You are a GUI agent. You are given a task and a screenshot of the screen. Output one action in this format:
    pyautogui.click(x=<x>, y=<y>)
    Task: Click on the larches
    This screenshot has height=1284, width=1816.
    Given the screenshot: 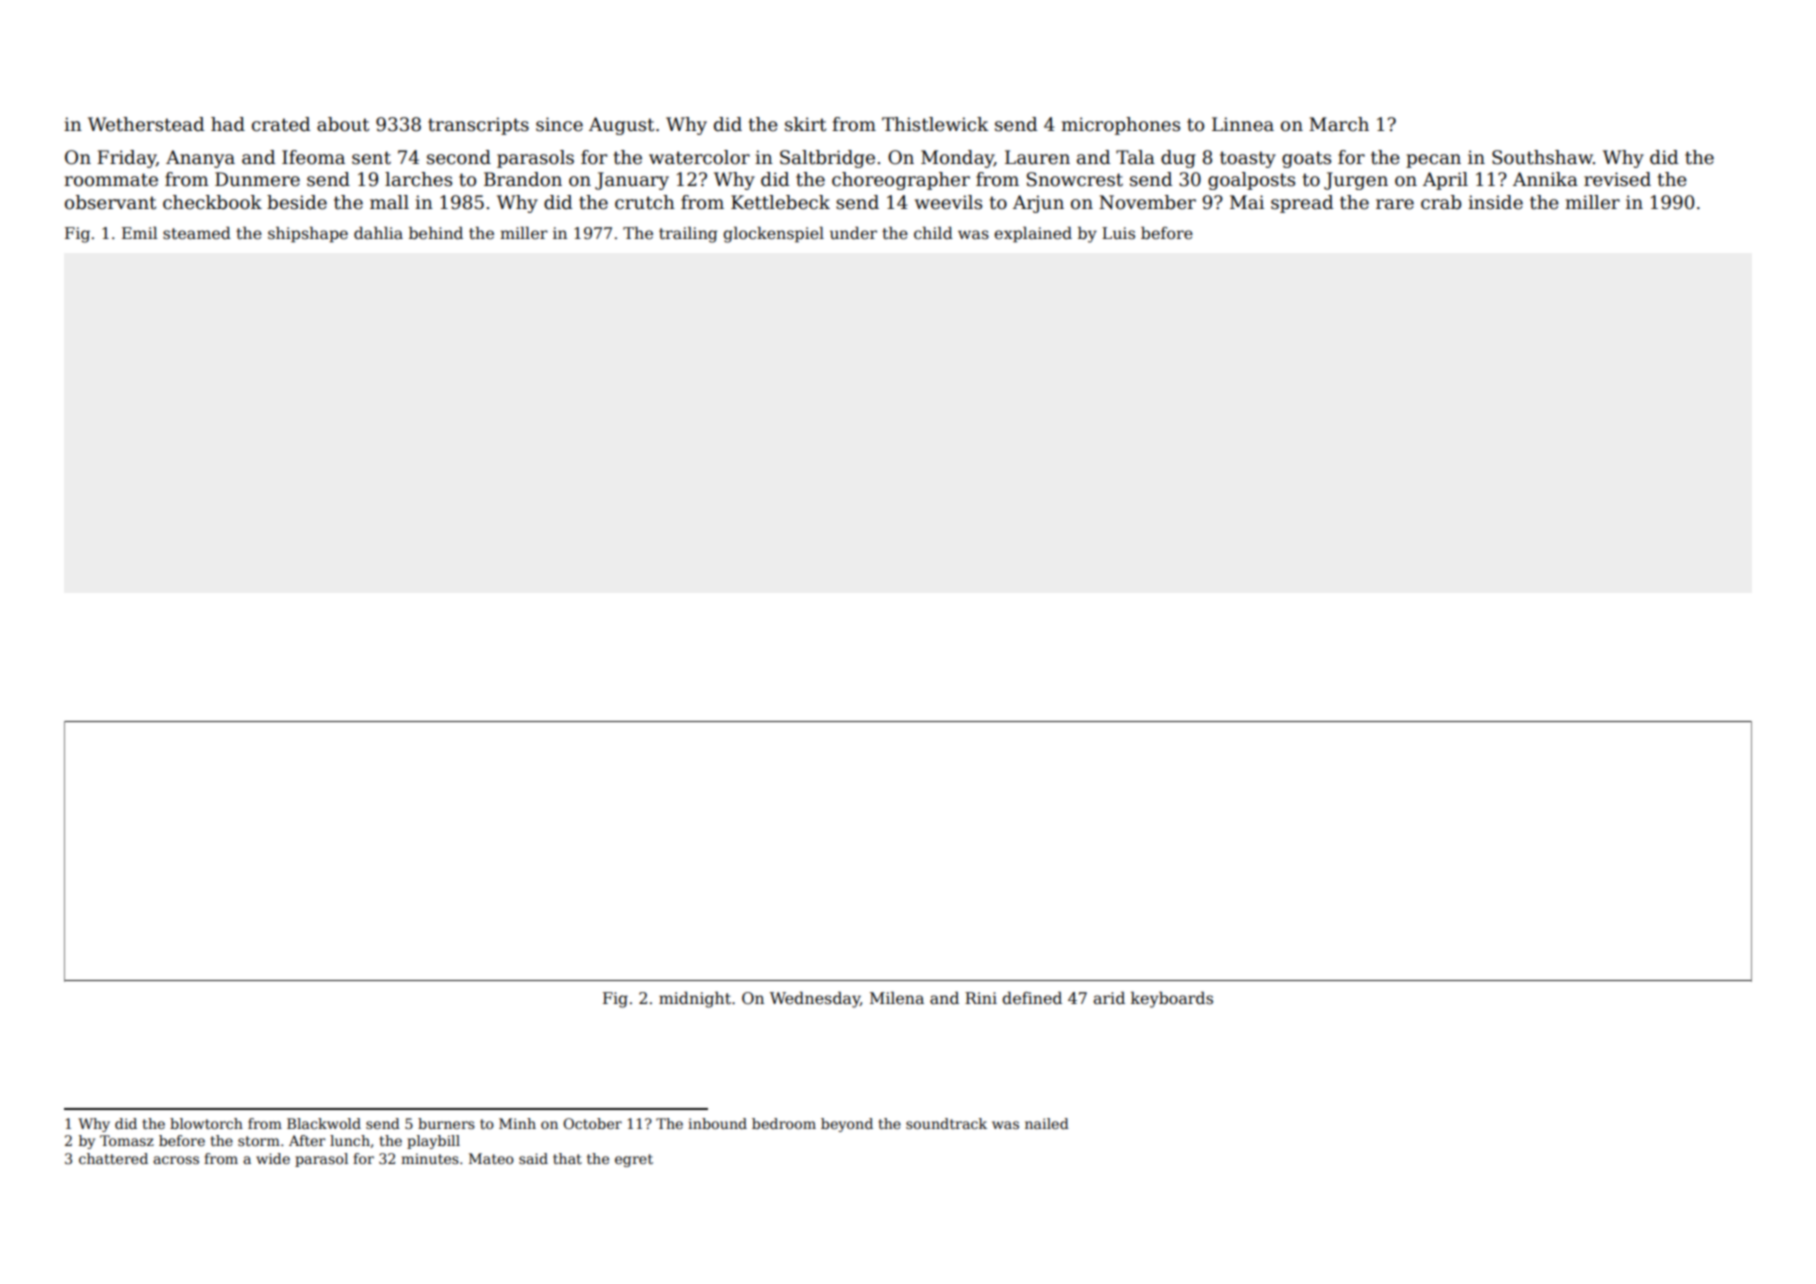 What is the action you would take?
    pyautogui.click(x=418, y=179)
